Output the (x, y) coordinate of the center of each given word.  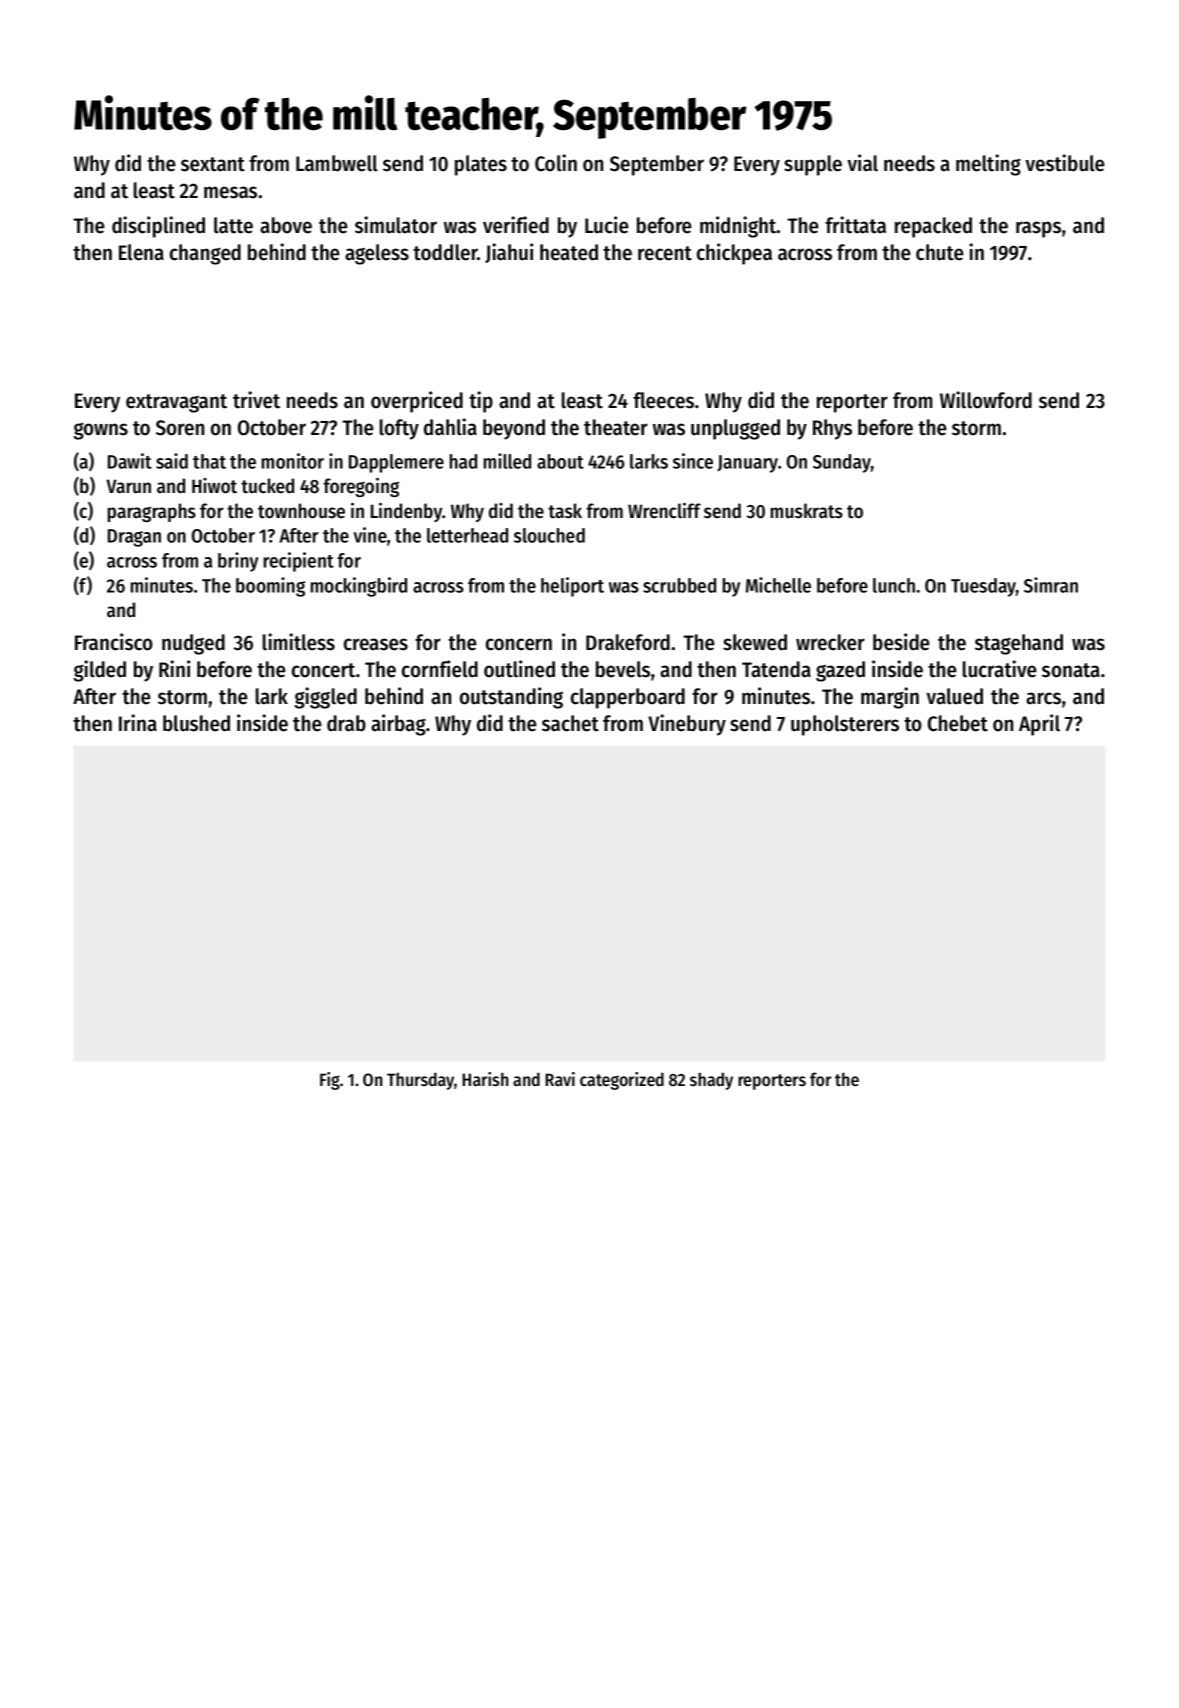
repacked (933, 227)
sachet (570, 723)
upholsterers (845, 725)
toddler (445, 252)
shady (711, 1081)
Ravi (560, 1079)
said (172, 461)
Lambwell (337, 163)
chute (940, 252)
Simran (1051, 585)
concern (519, 644)
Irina (138, 723)
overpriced (417, 402)
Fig (330, 1081)
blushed (196, 723)
